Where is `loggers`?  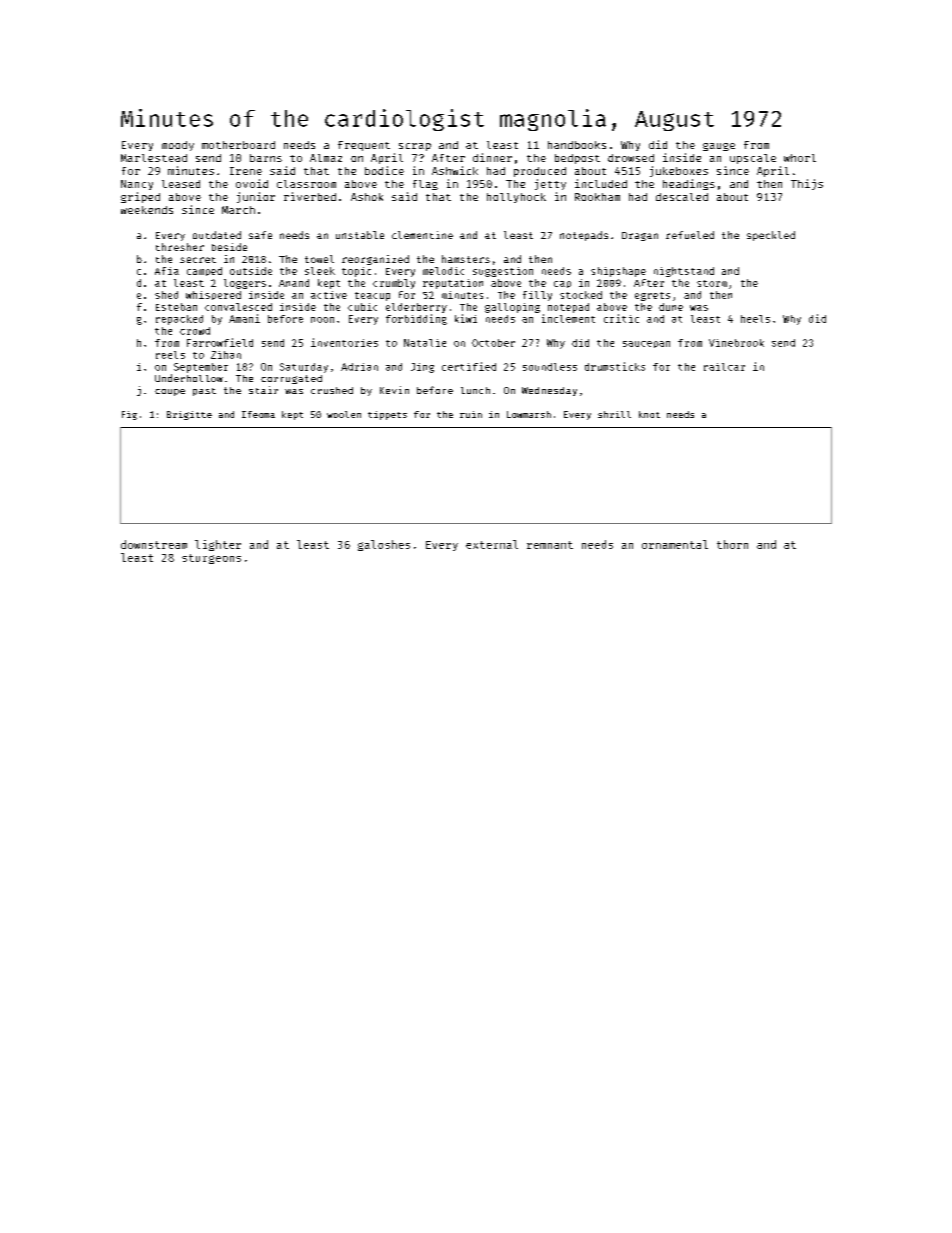 loggers is located at coordinates (245, 284).
